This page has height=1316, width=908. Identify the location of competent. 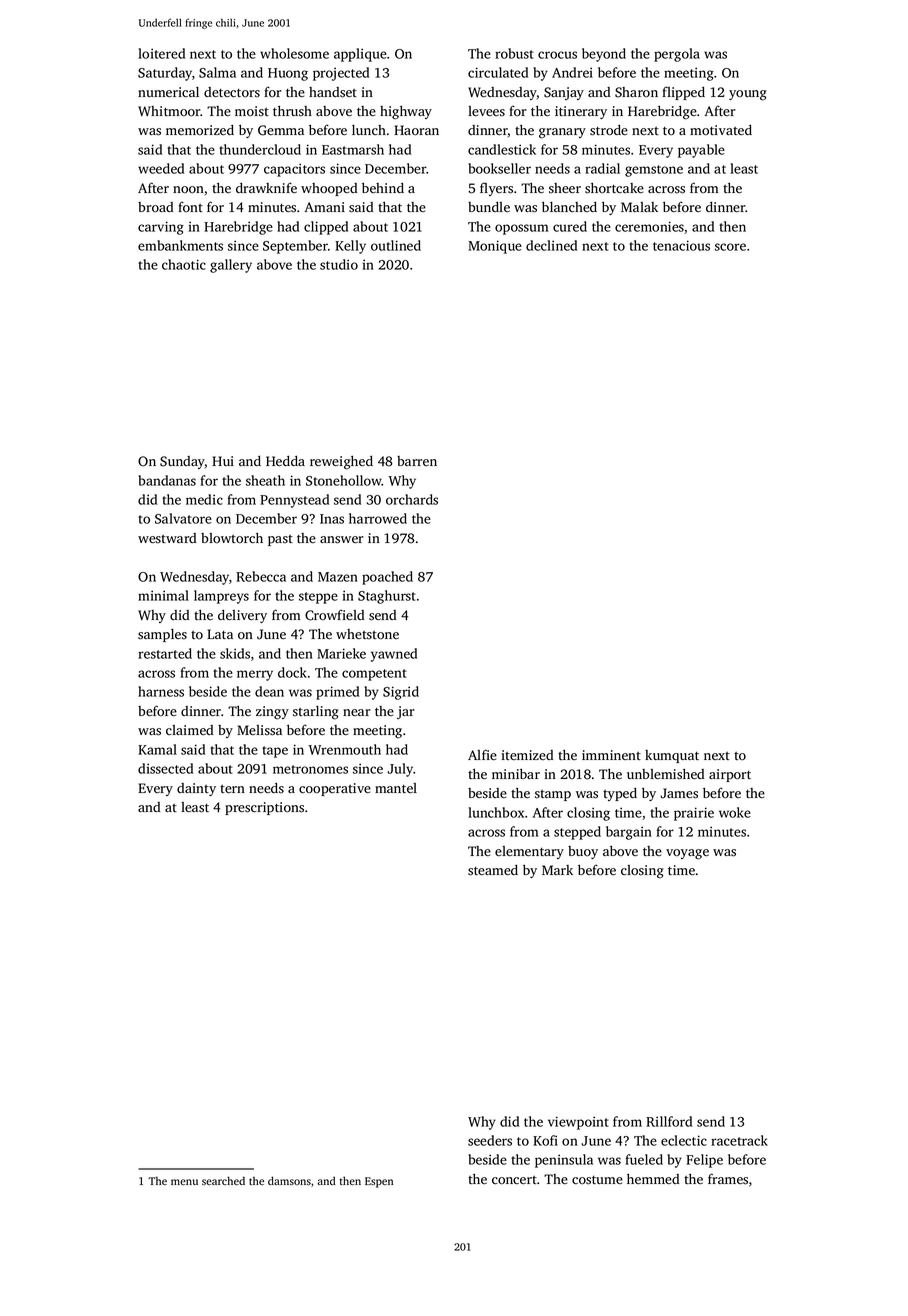
(374, 675).
